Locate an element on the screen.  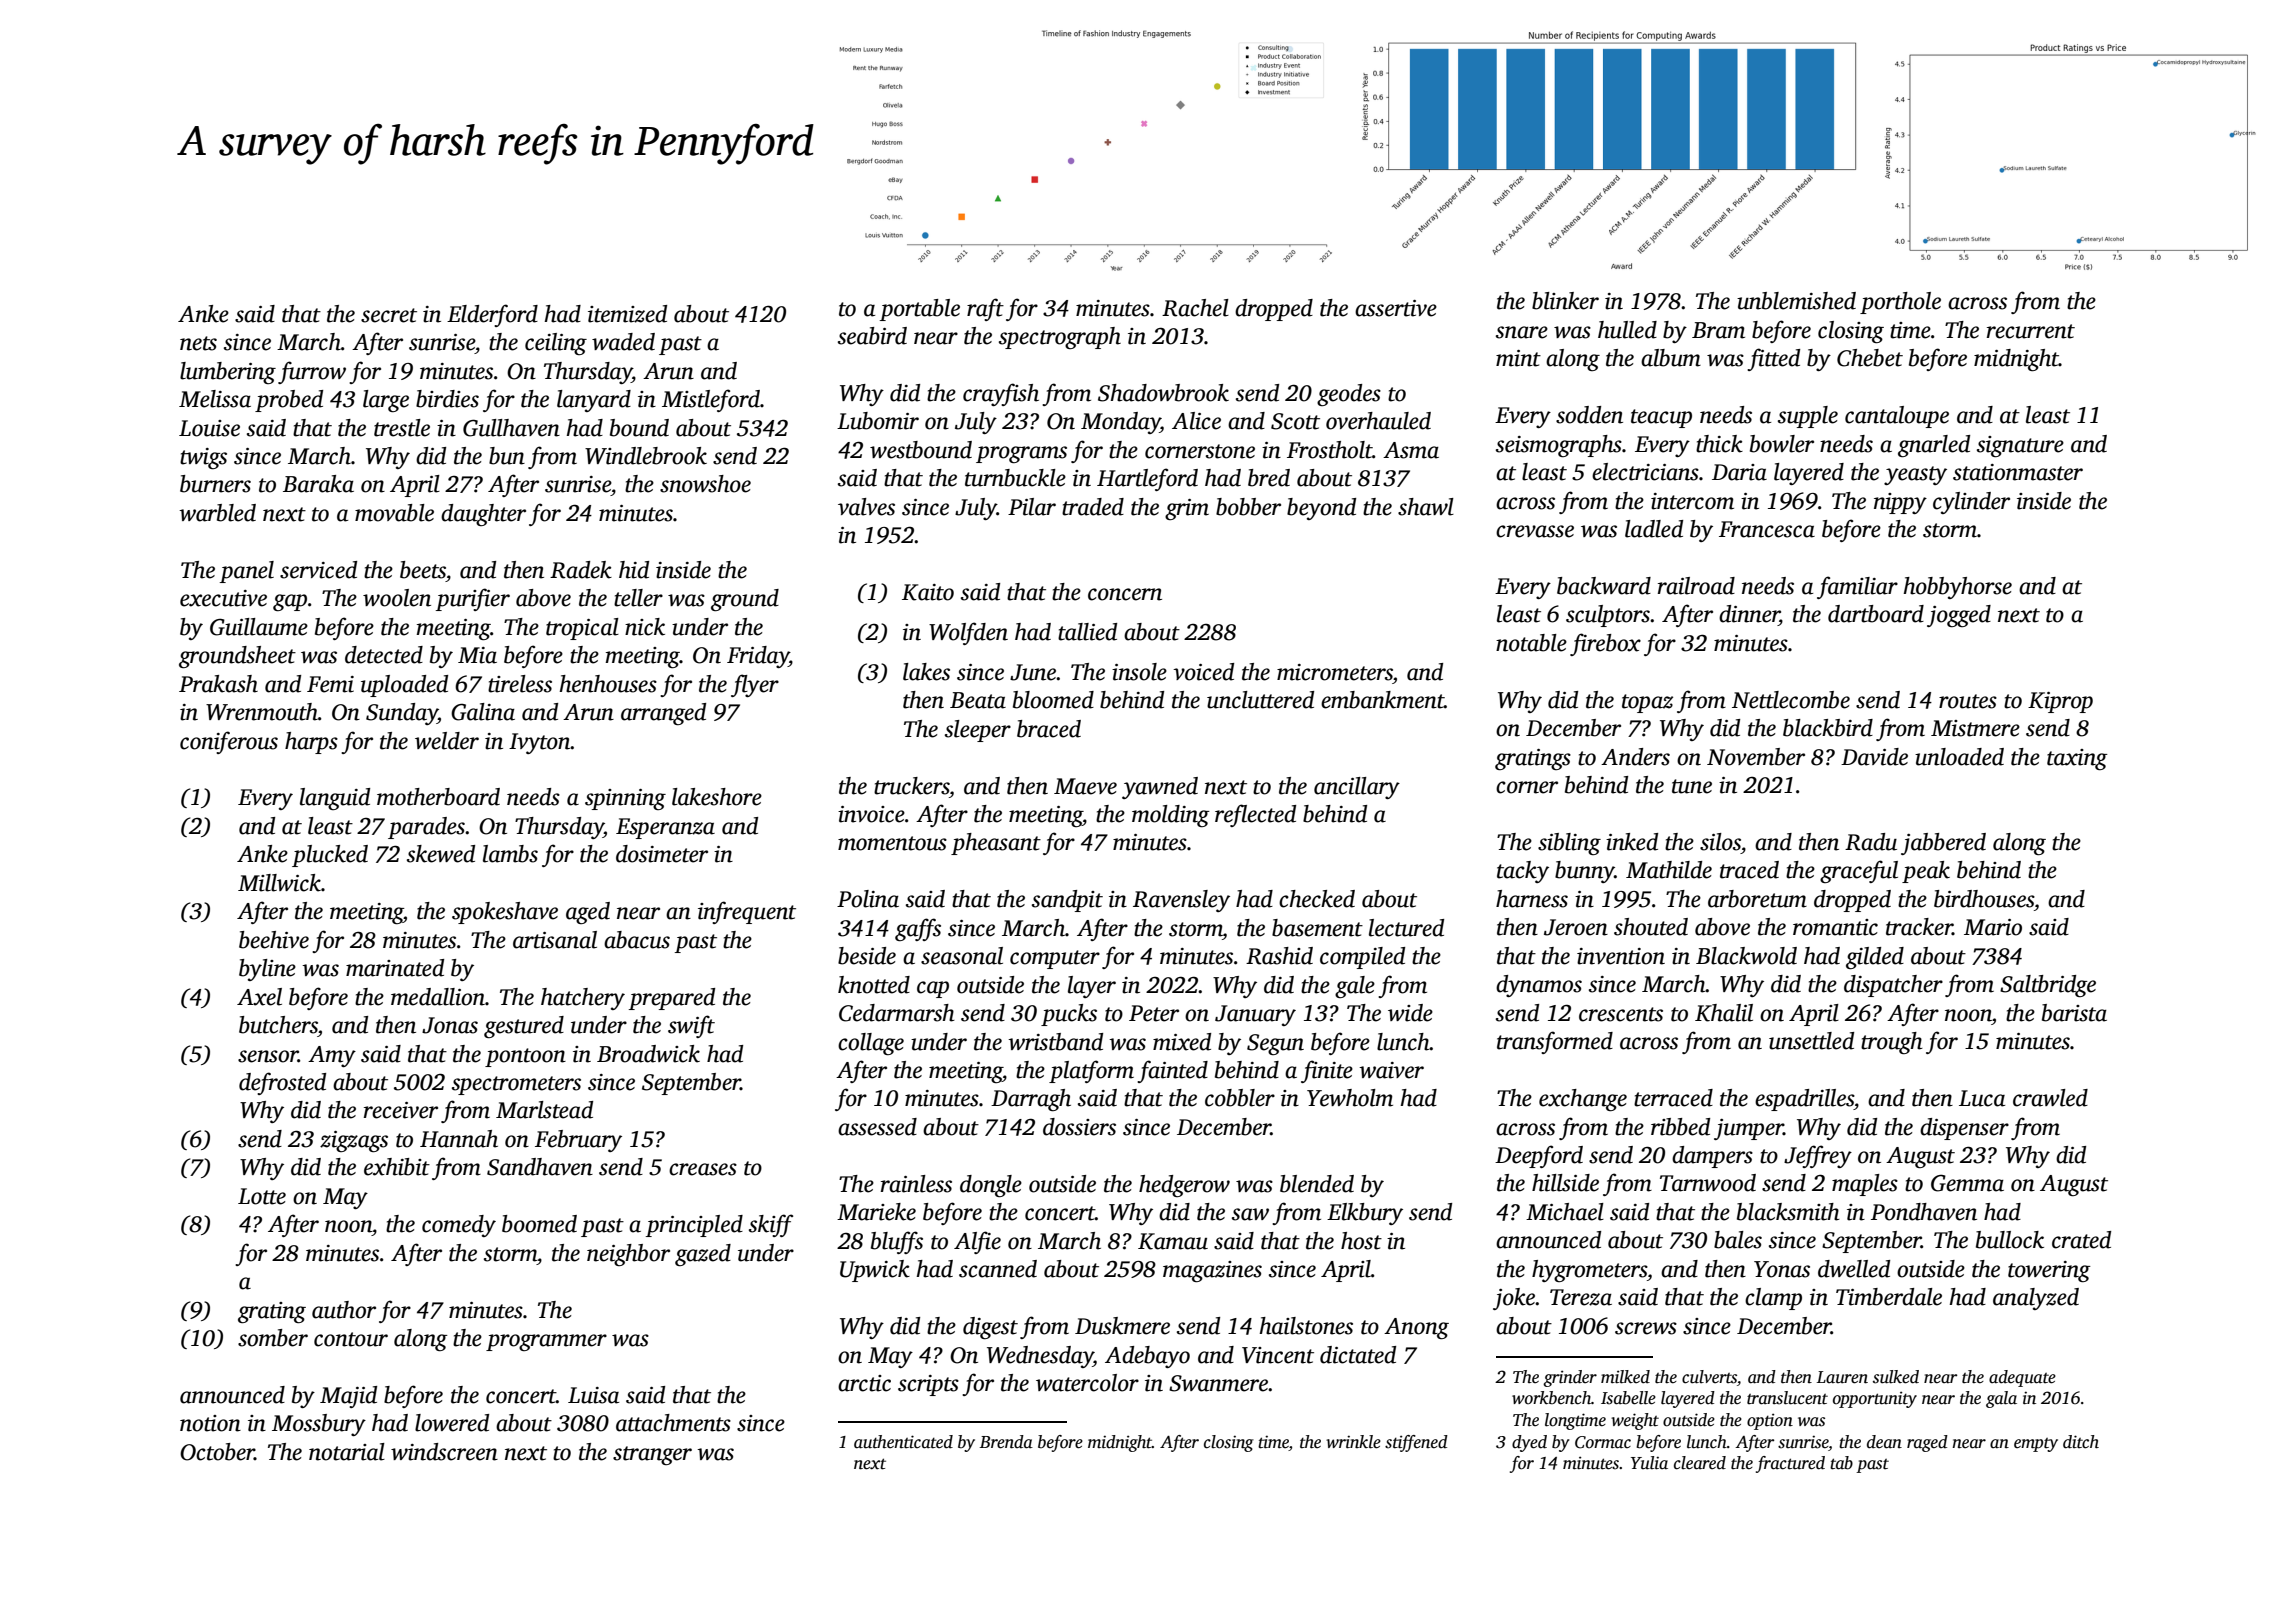
inked is located at coordinates (1632, 842).
